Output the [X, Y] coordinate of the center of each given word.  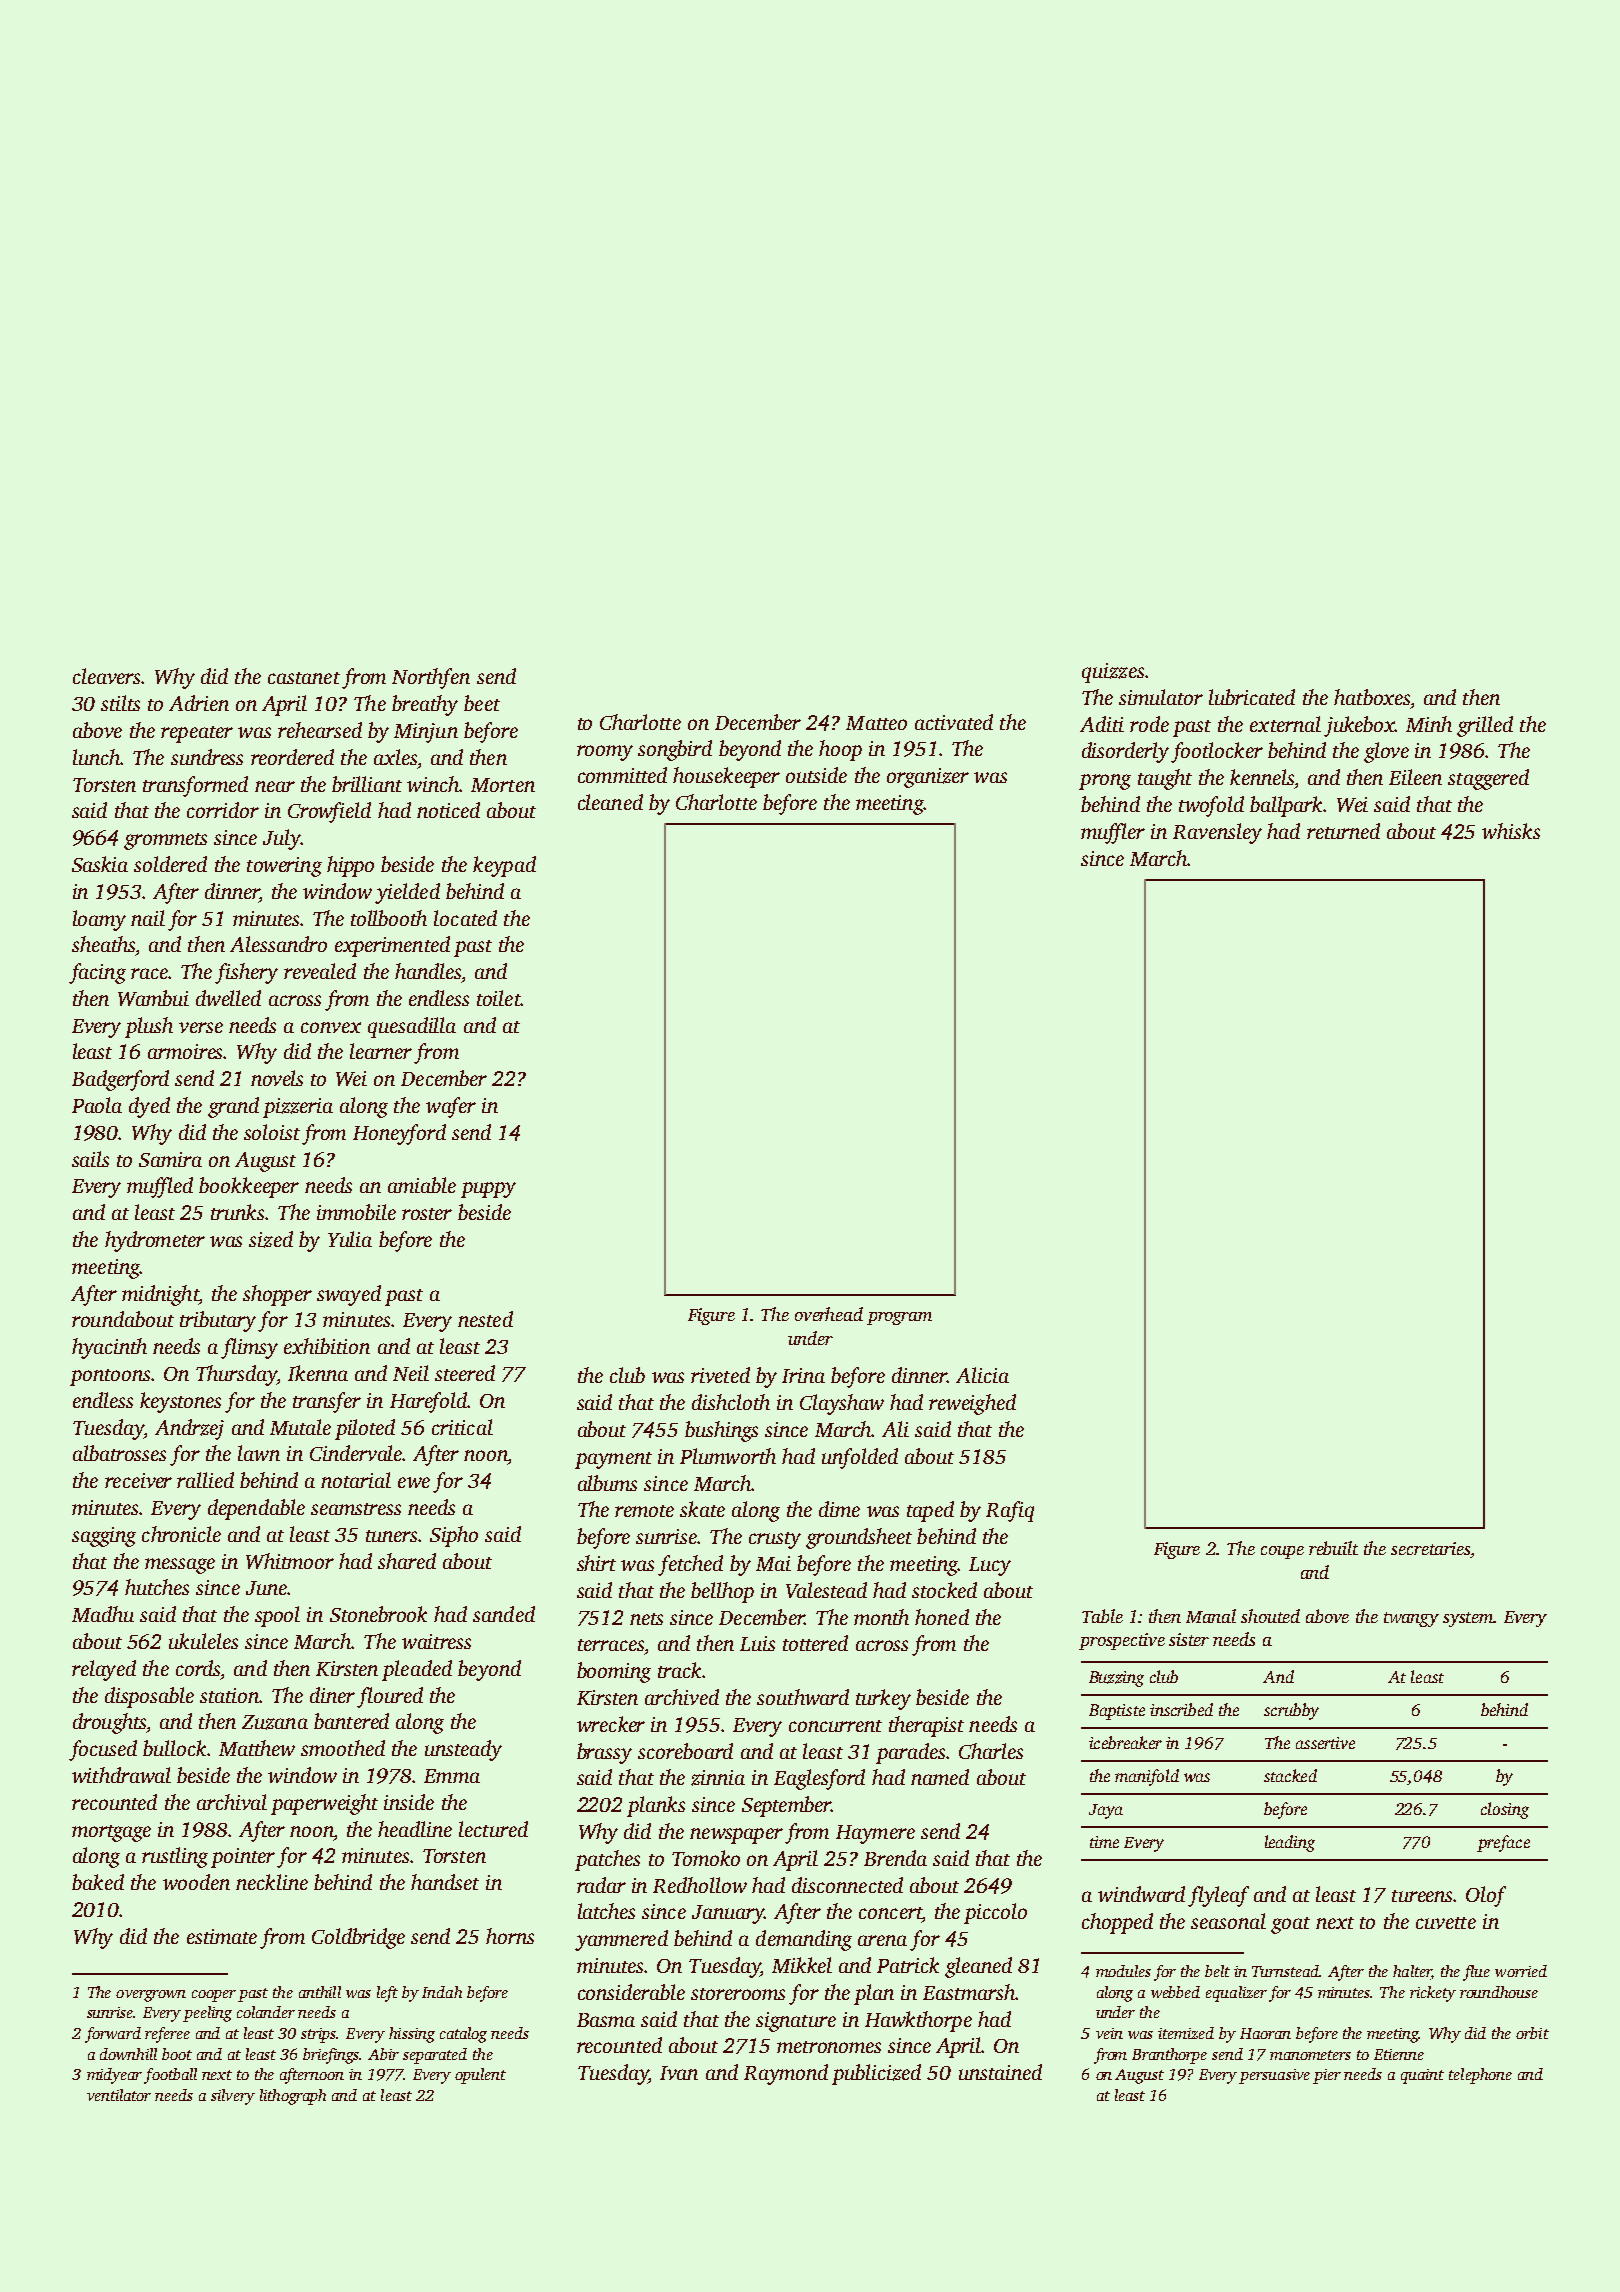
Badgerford [120, 1080]
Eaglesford [819, 1779]
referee [167, 2035]
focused [103, 1750]
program [899, 1318]
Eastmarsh [969, 1992]
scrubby [1291, 1711]
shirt [596, 1563]
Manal [1211, 1616]
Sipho [454, 1536]
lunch [96, 757]
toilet [499, 998]
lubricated [1252, 697]
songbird [675, 750]
